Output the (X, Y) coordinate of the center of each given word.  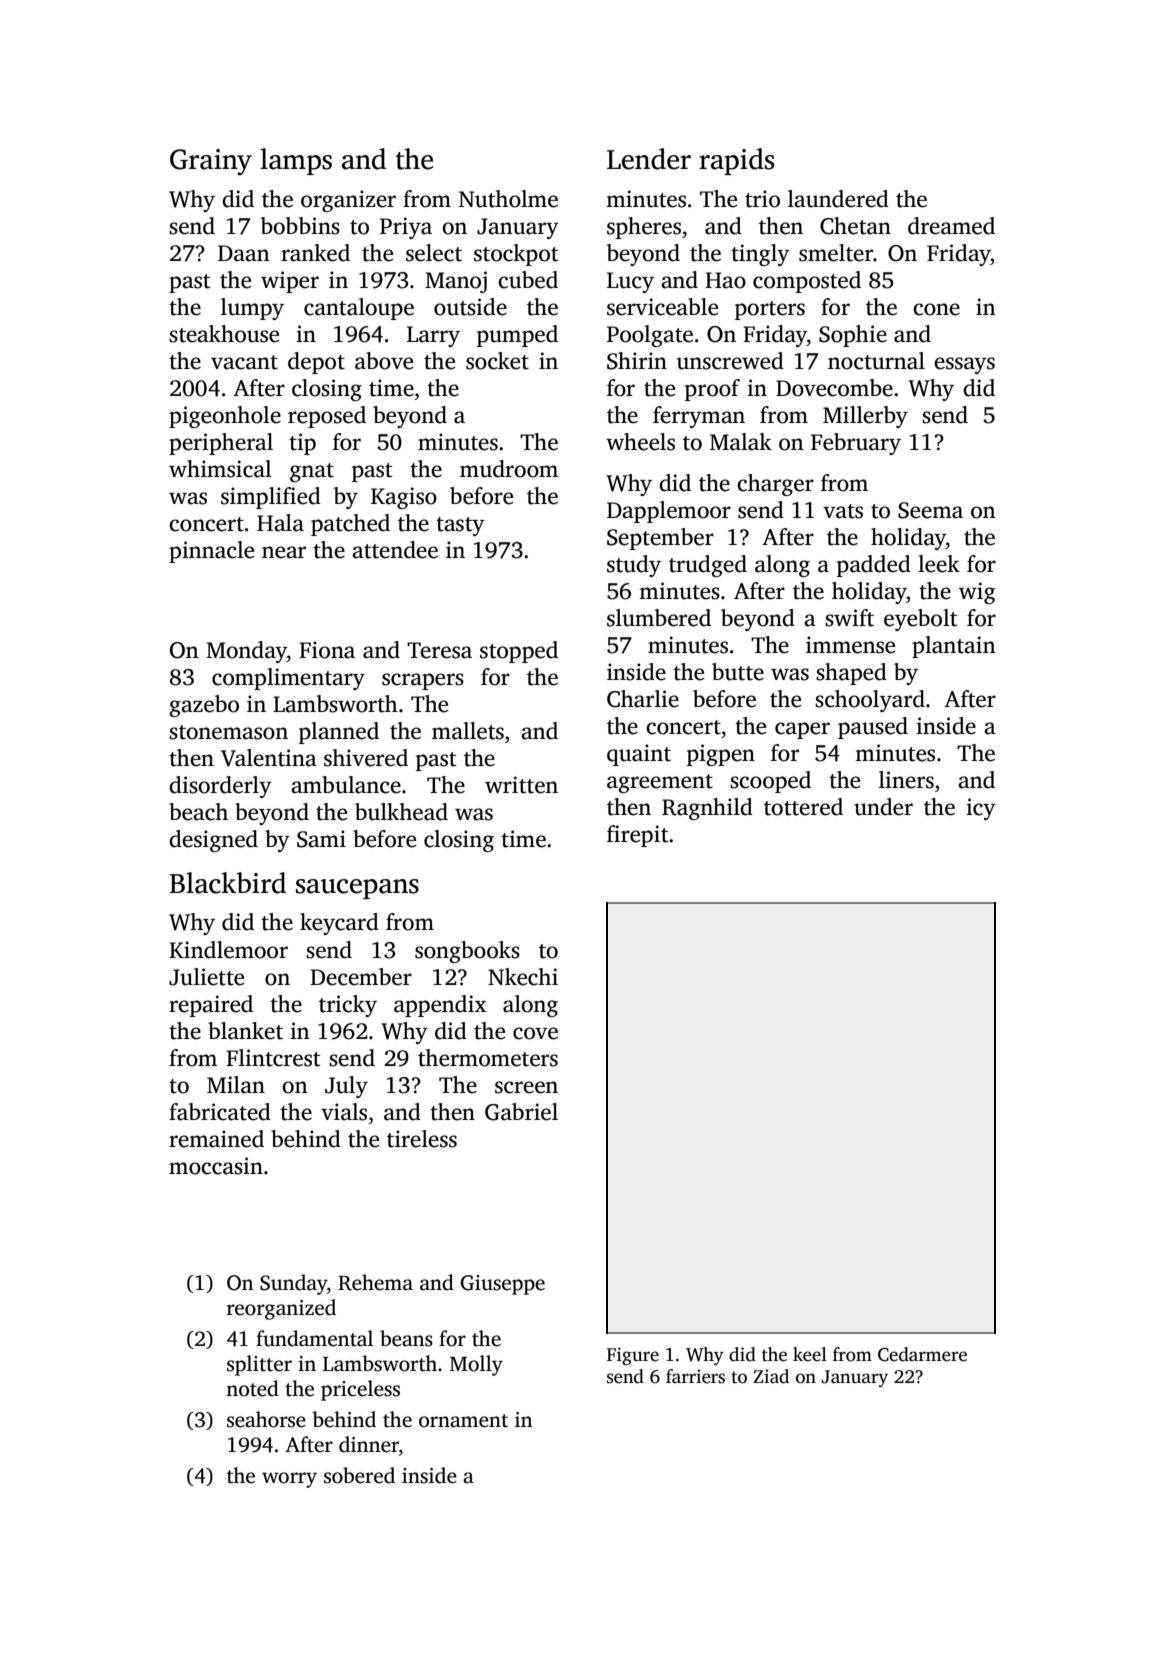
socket (497, 361)
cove (535, 1033)
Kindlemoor (228, 950)
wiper (290, 282)
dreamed (951, 226)
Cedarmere (922, 1354)
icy (981, 809)
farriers (695, 1376)
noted (252, 1388)
